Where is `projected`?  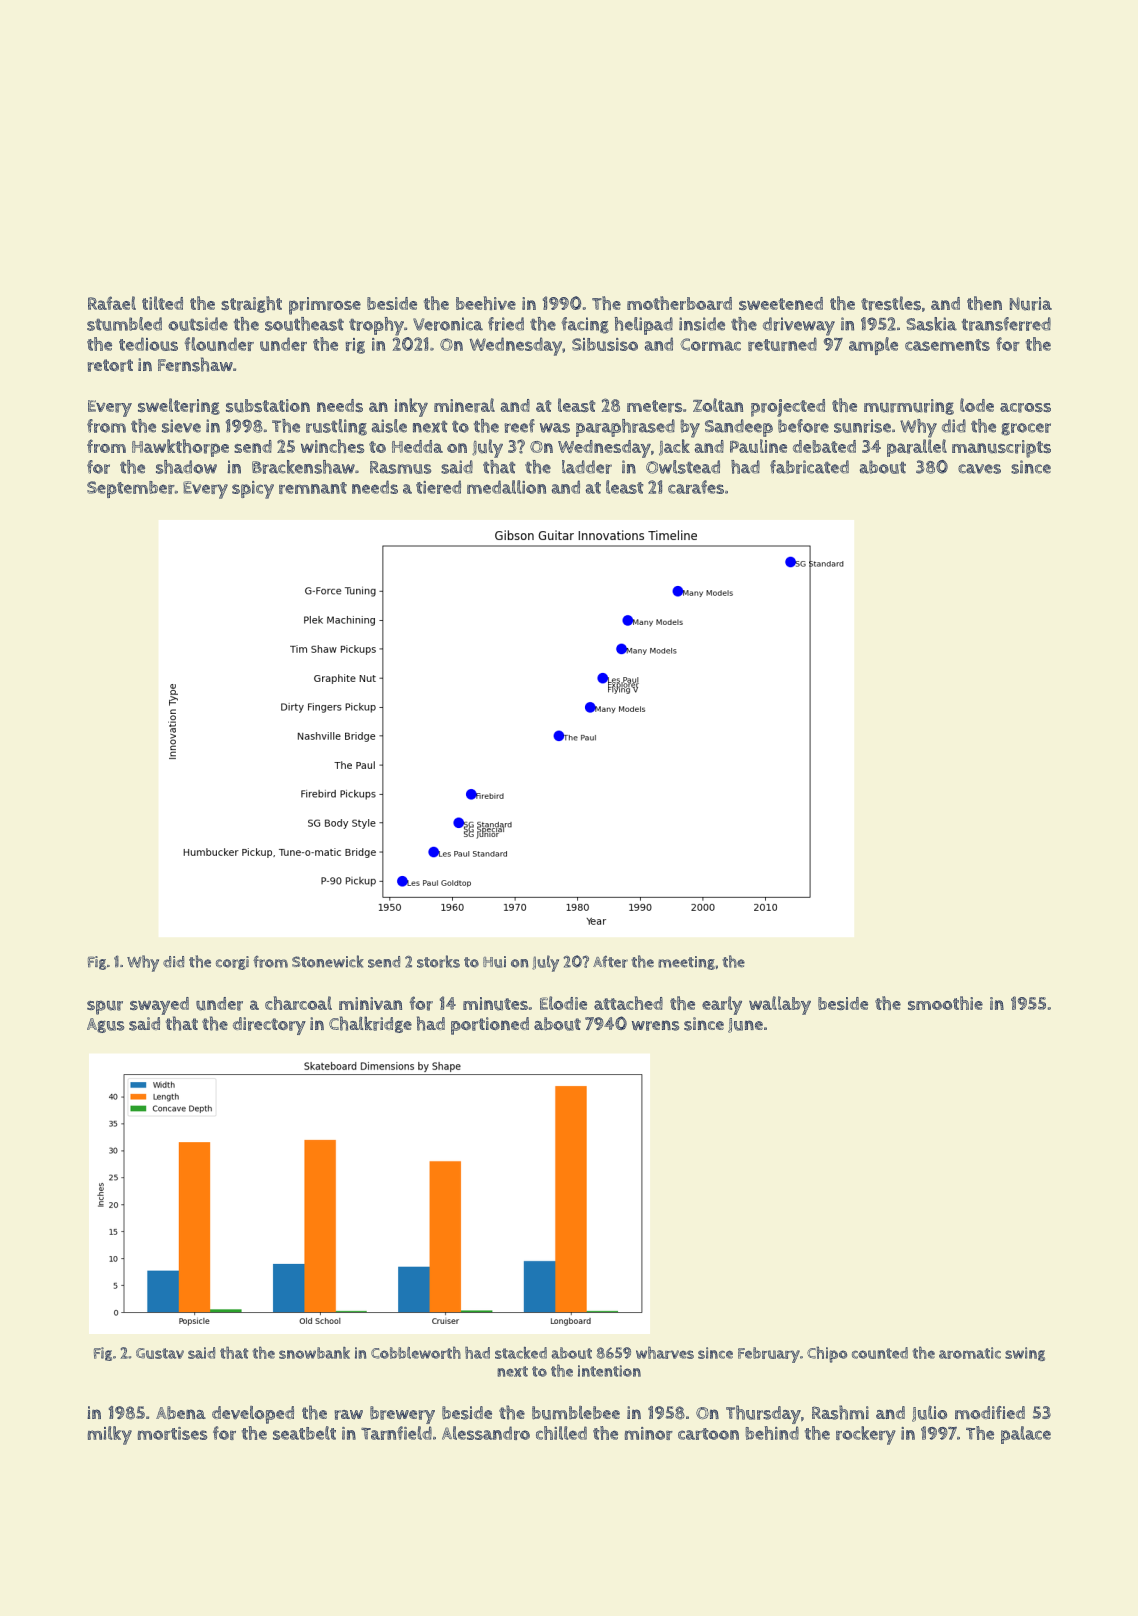
projected is located at coordinates (788, 408).
